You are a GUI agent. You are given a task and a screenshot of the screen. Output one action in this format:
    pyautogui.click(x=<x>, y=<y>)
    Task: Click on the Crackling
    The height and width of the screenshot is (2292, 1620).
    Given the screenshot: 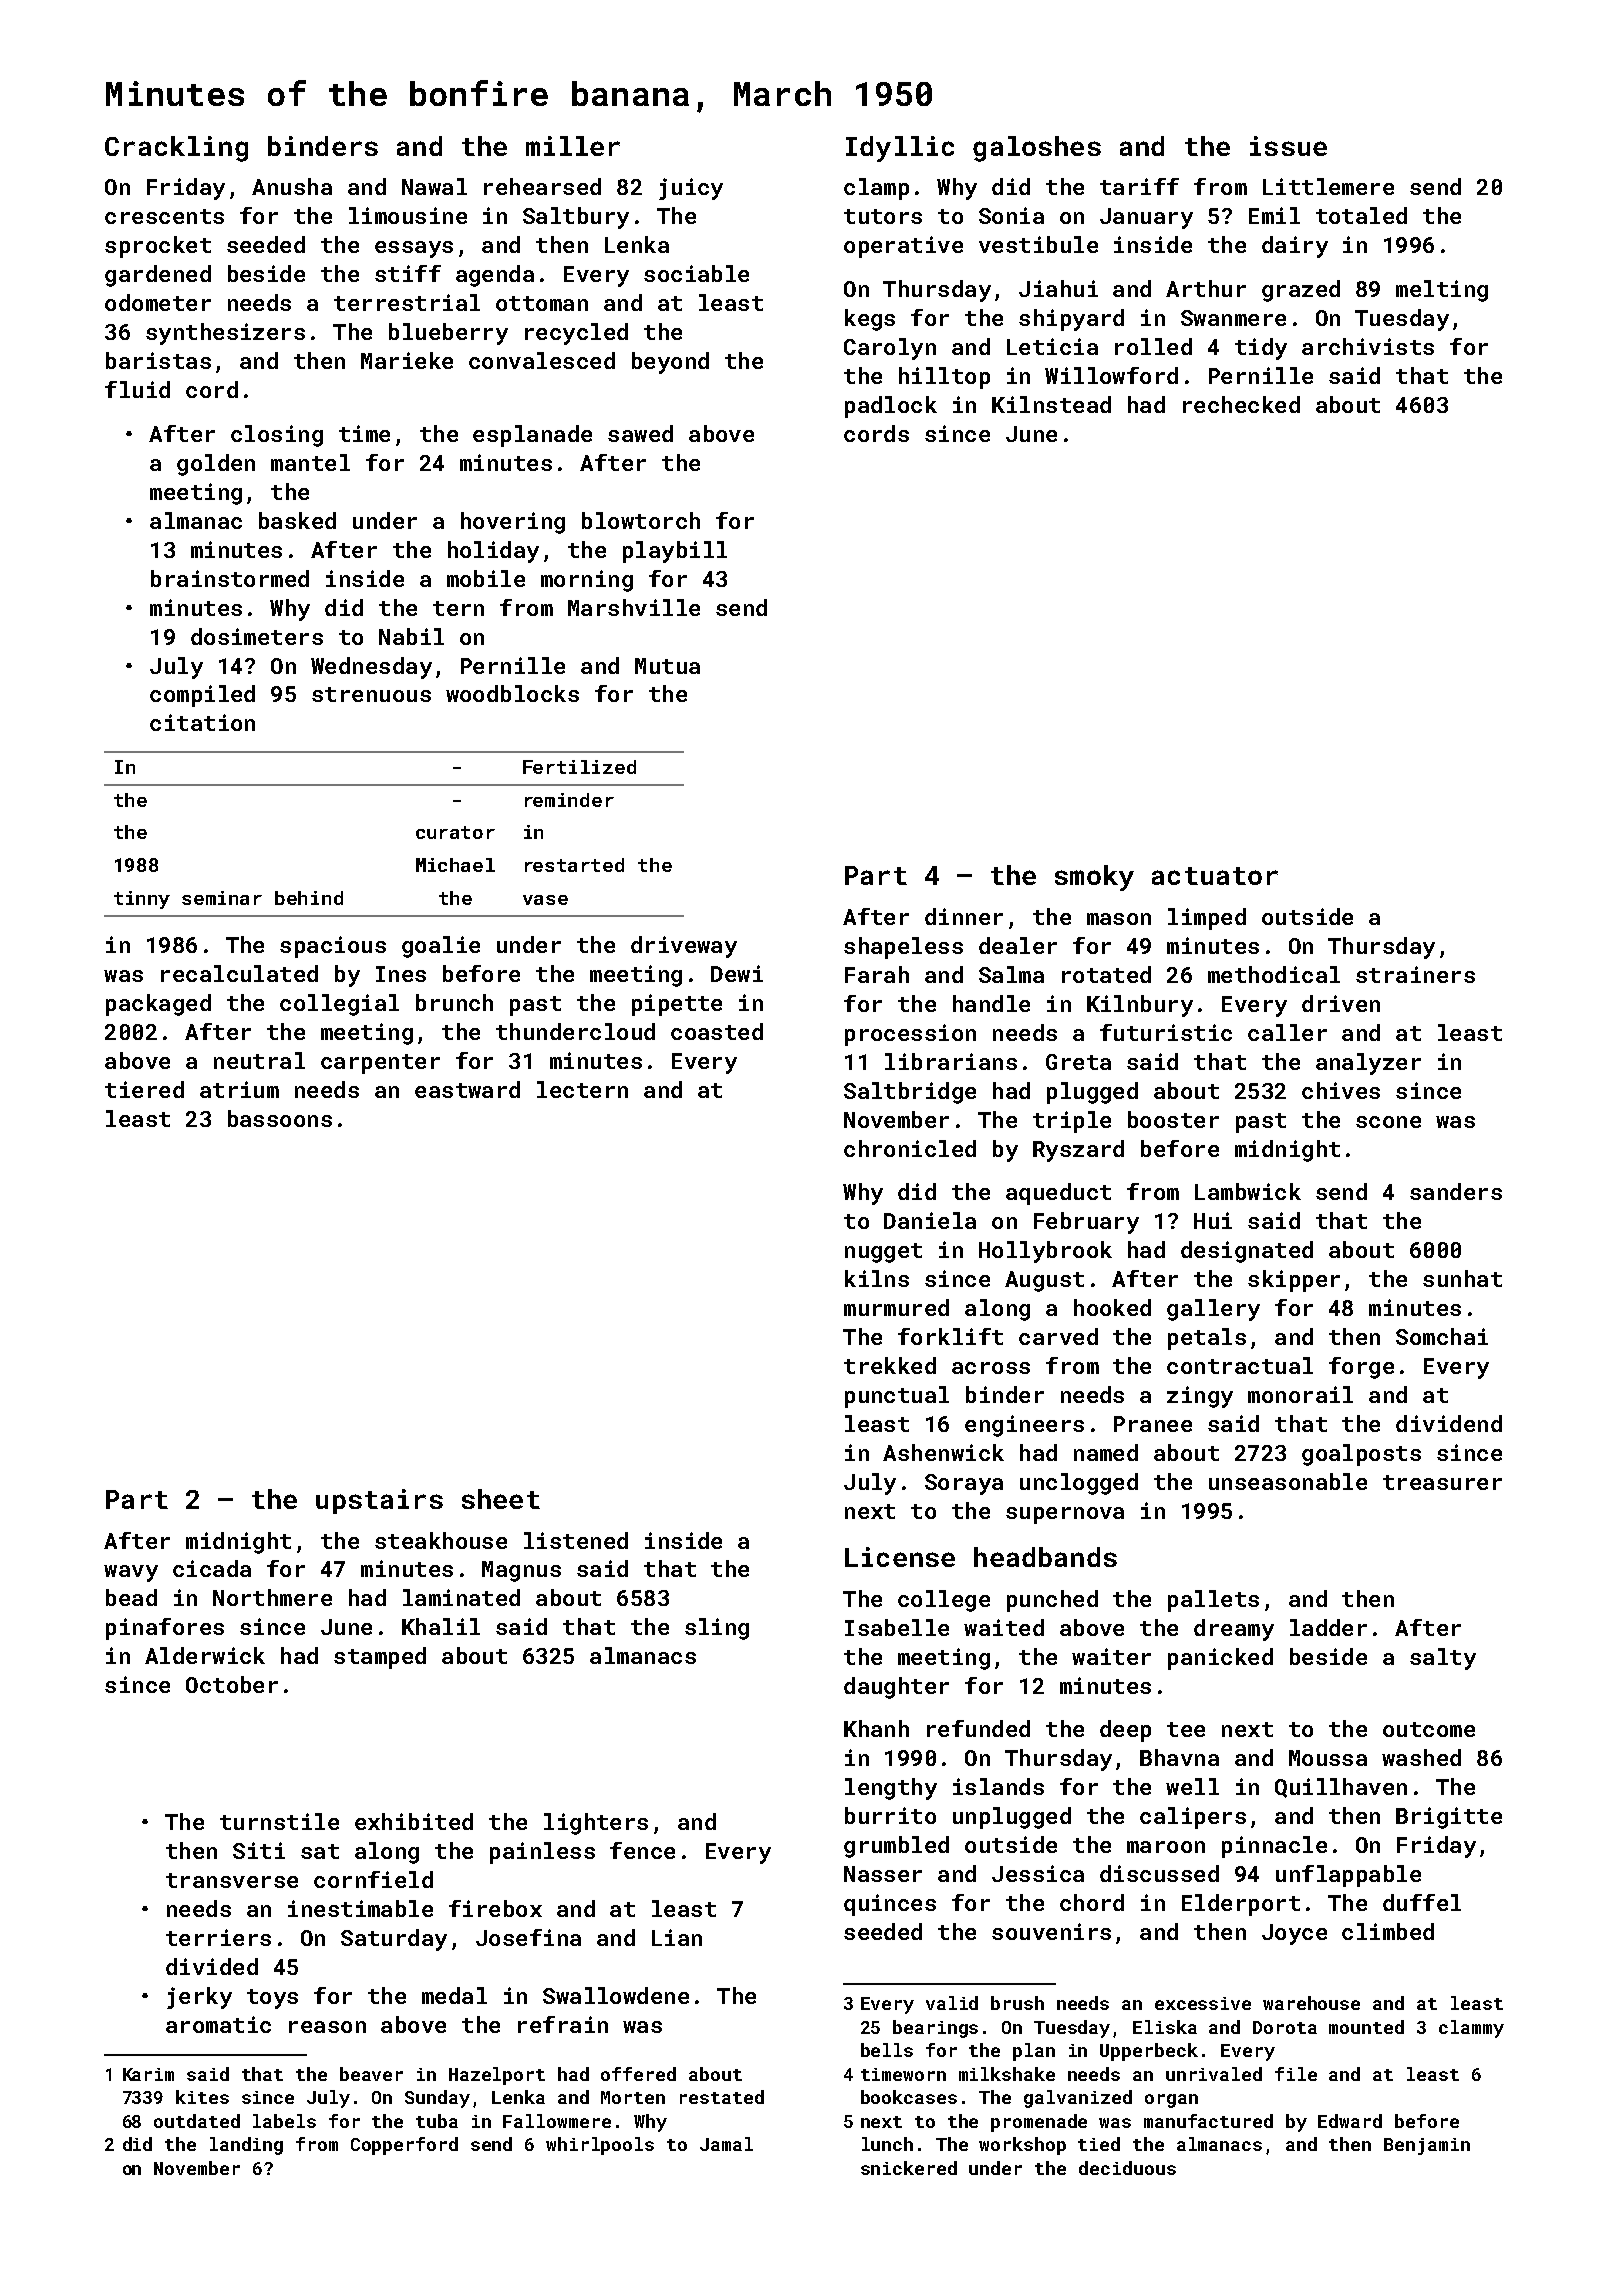 What is the action you would take?
    pyautogui.click(x=176, y=149)
